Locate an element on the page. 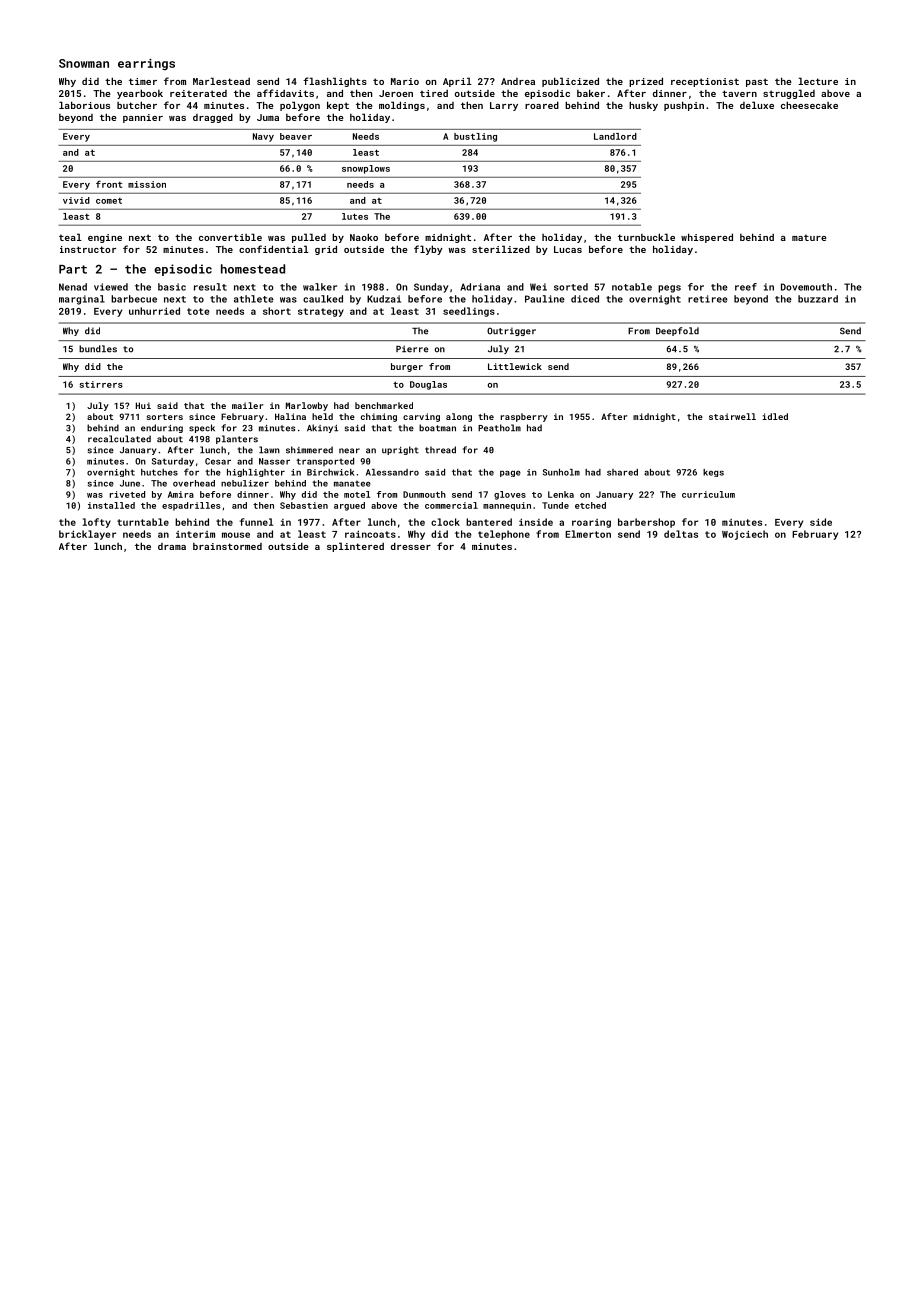 The height and width of the image is (1308, 924). installed is located at coordinates (111, 505).
